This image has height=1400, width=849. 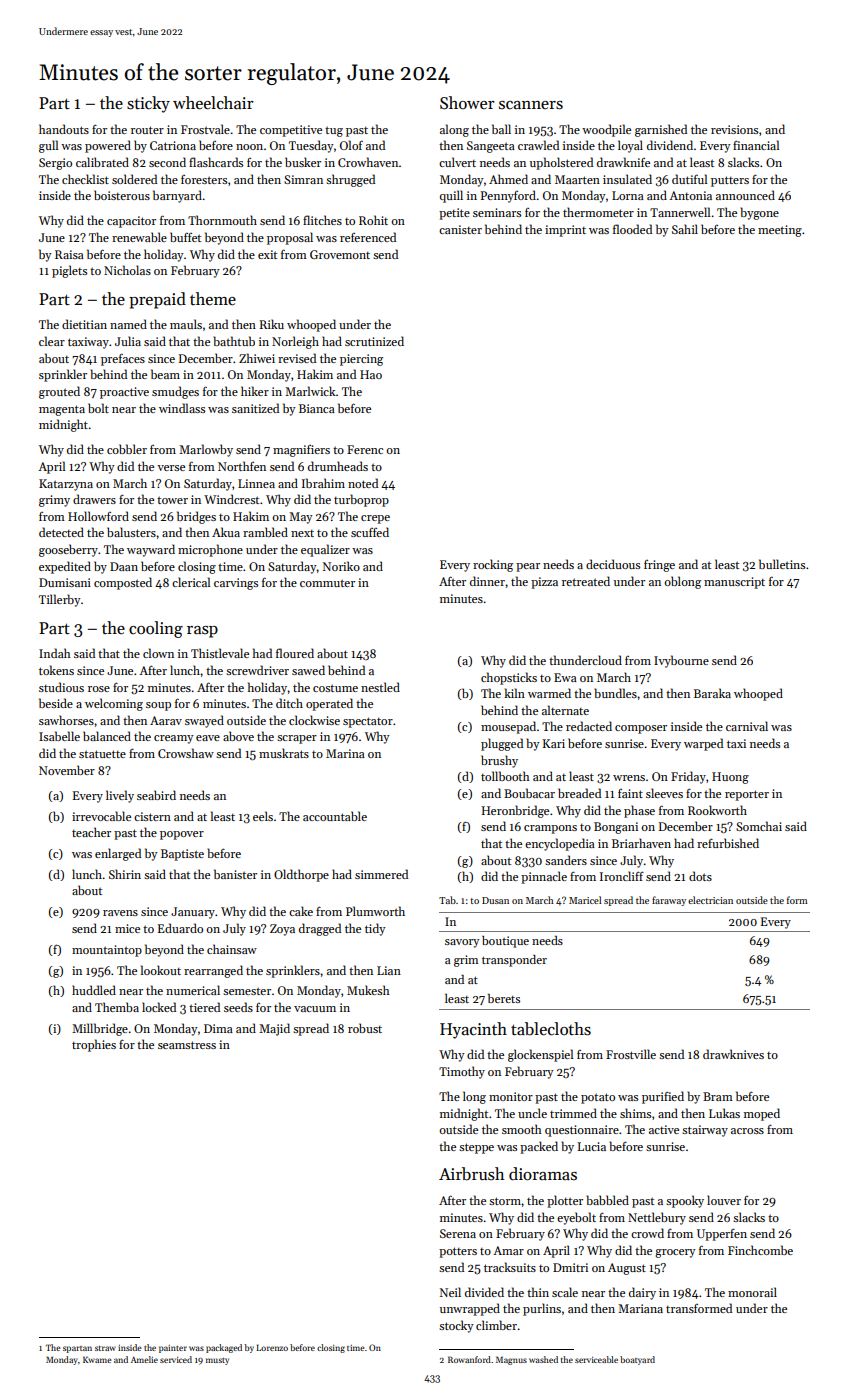 I want to click on clear, so click(x=52, y=341).
